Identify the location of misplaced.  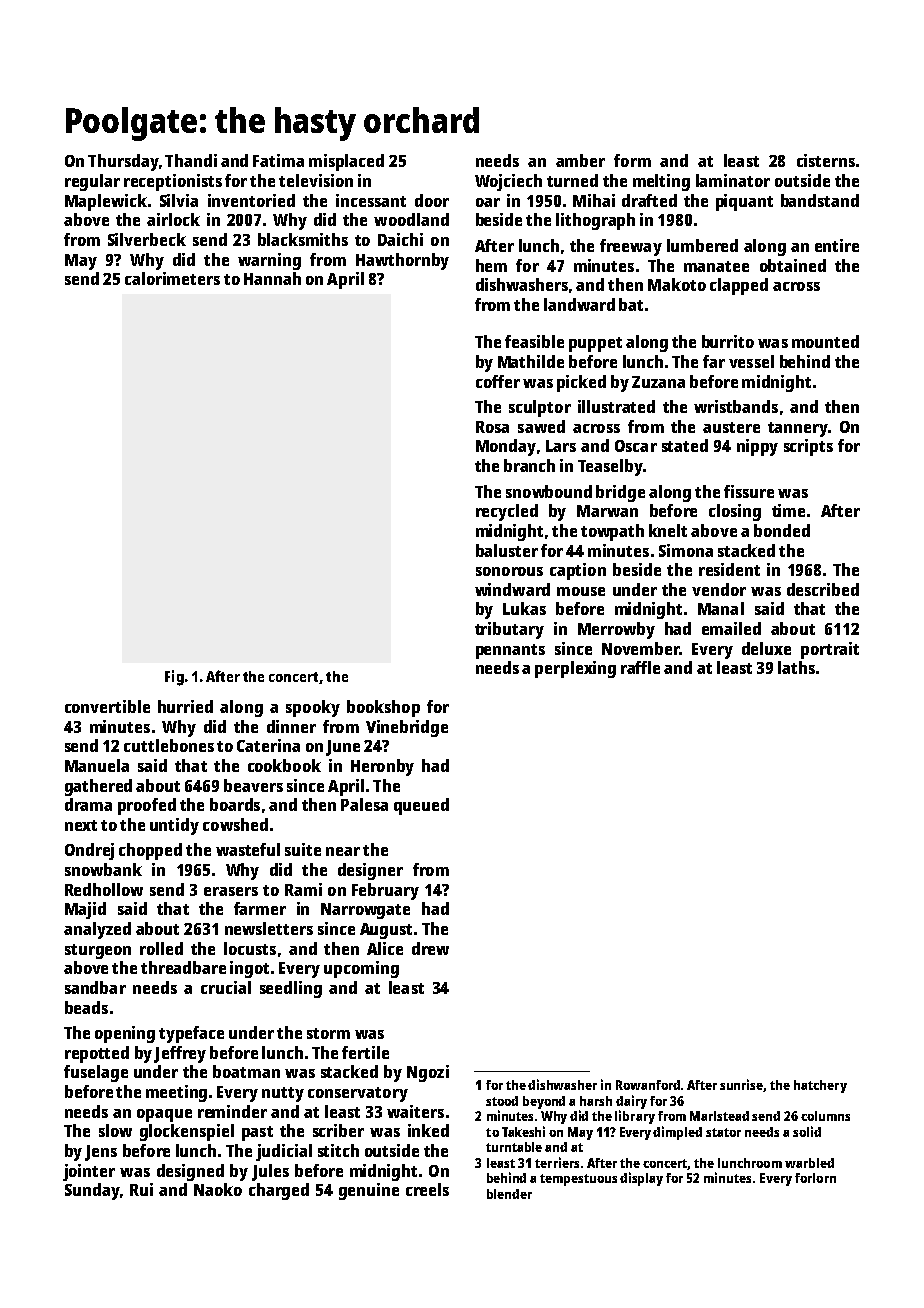
(346, 162).
